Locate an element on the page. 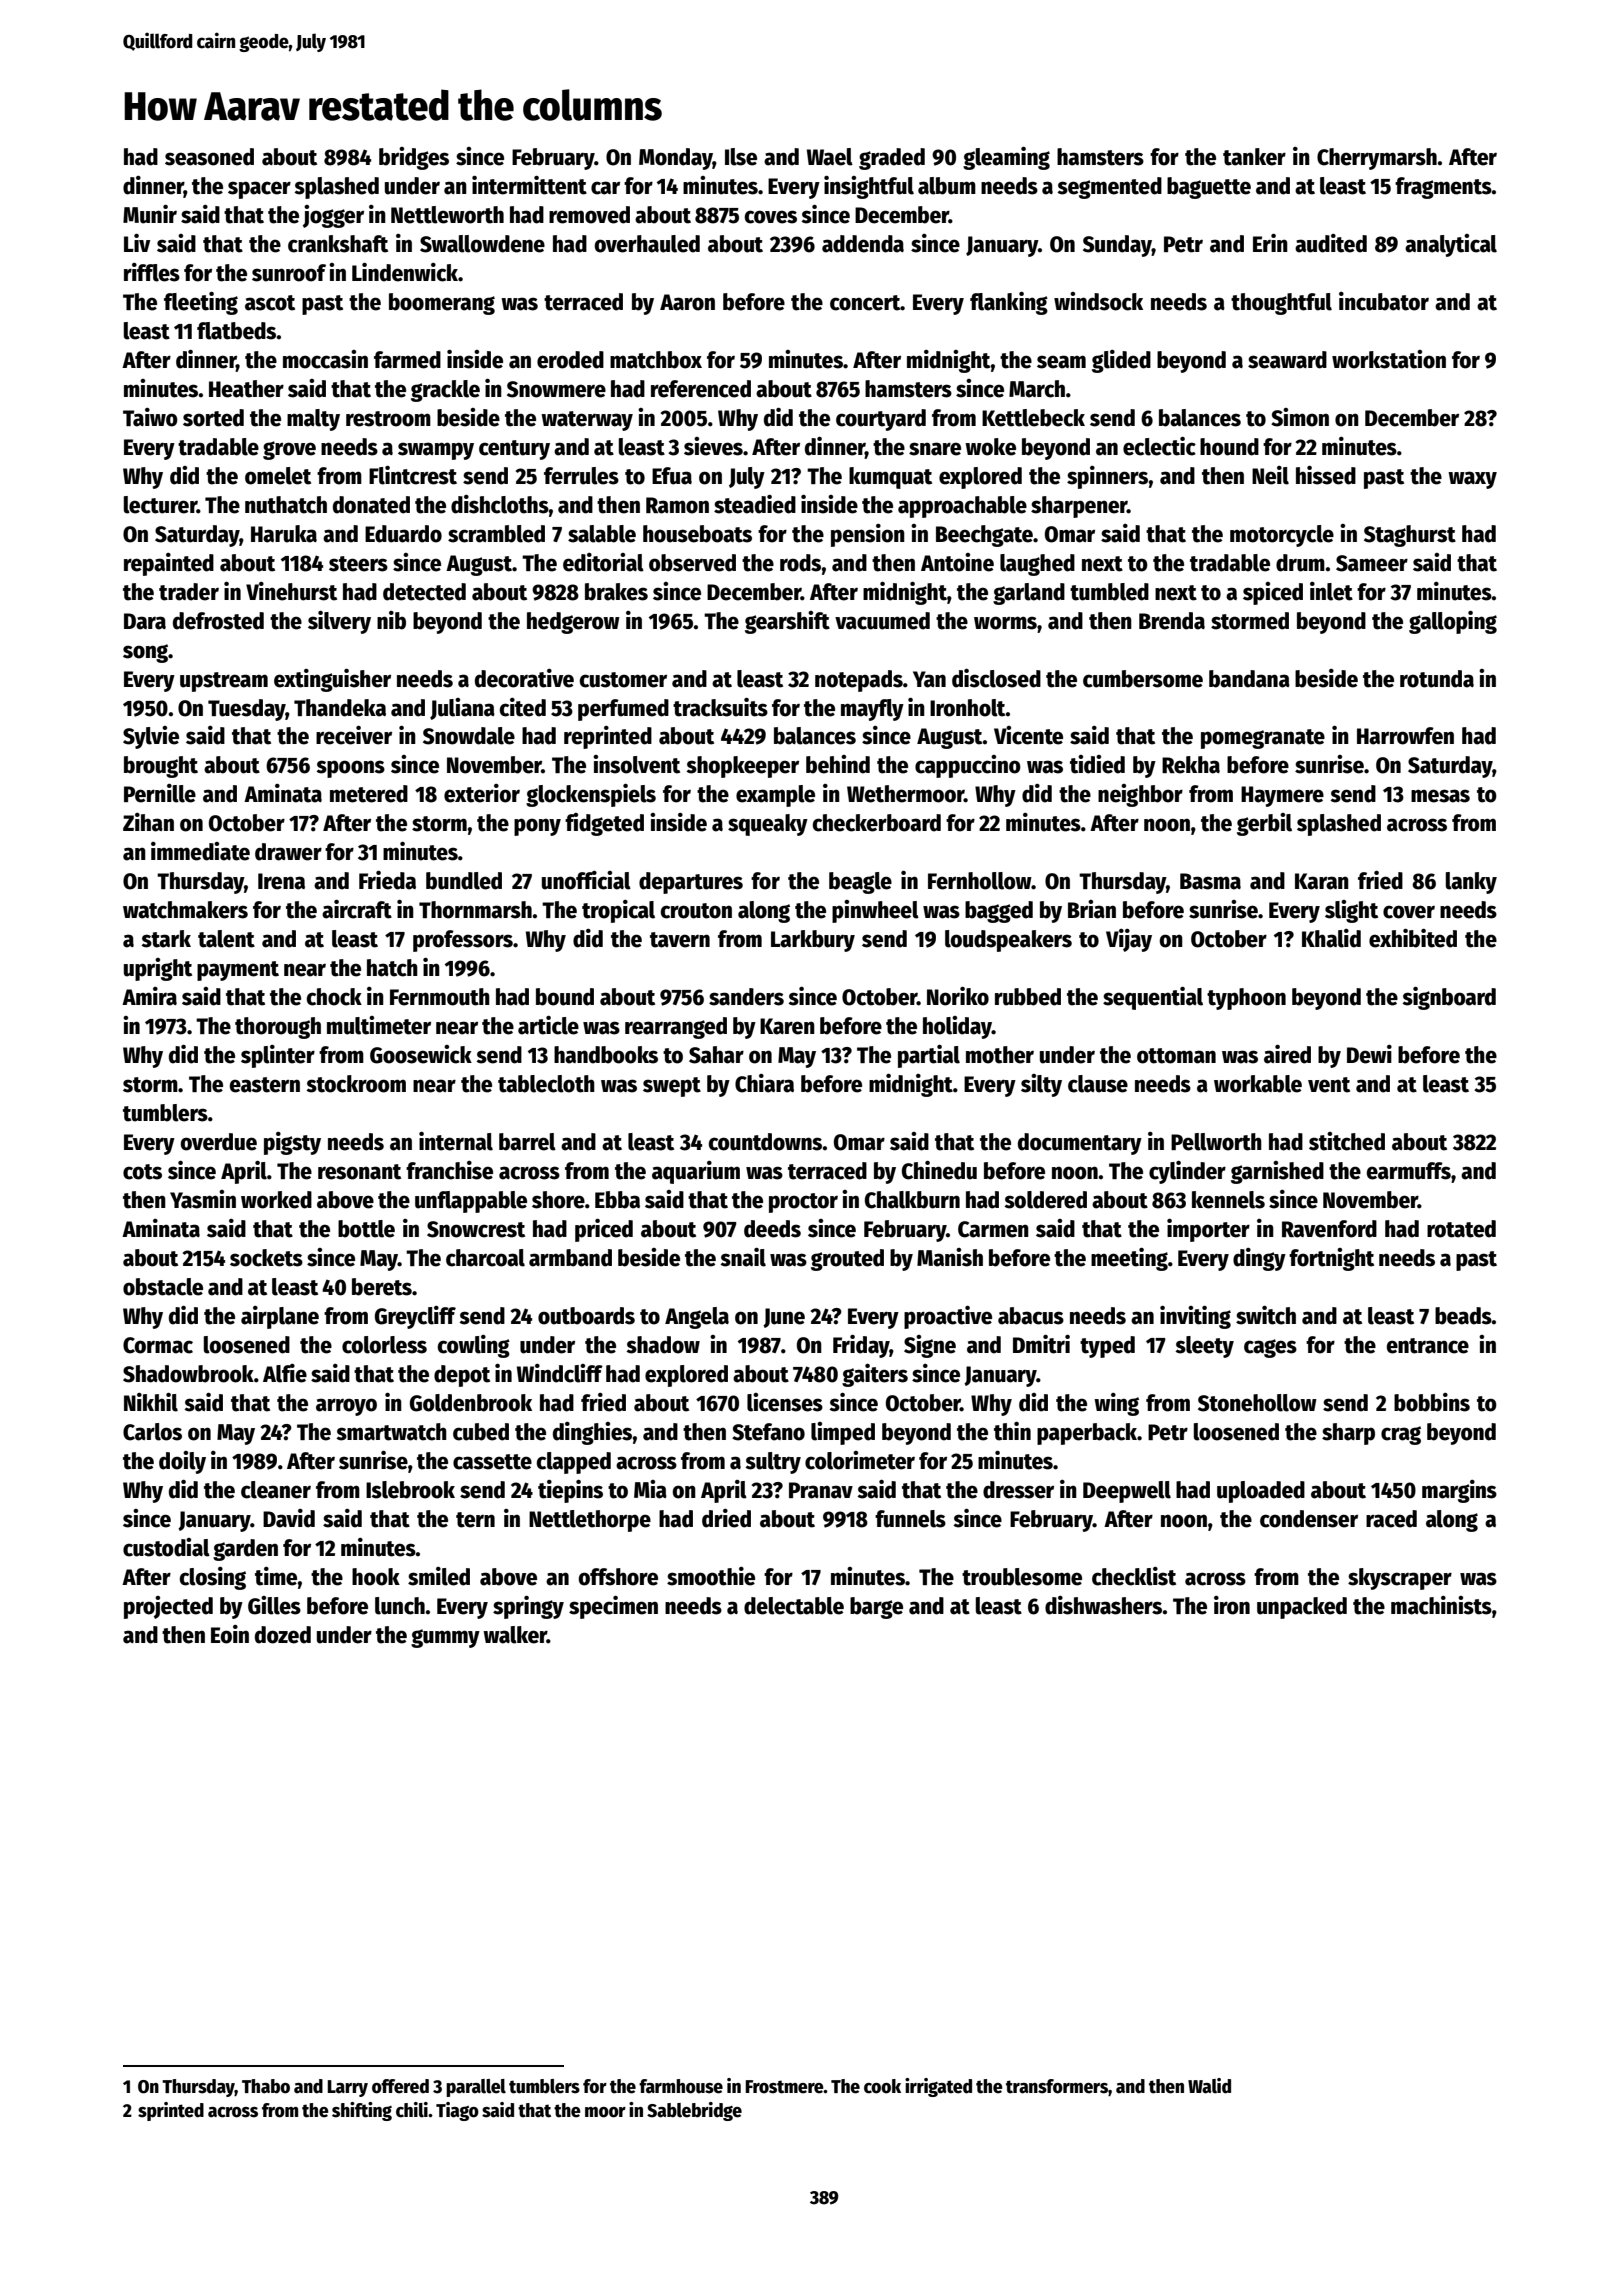 This document has width=1620, height=2292. thin is located at coordinates (1012, 1431).
